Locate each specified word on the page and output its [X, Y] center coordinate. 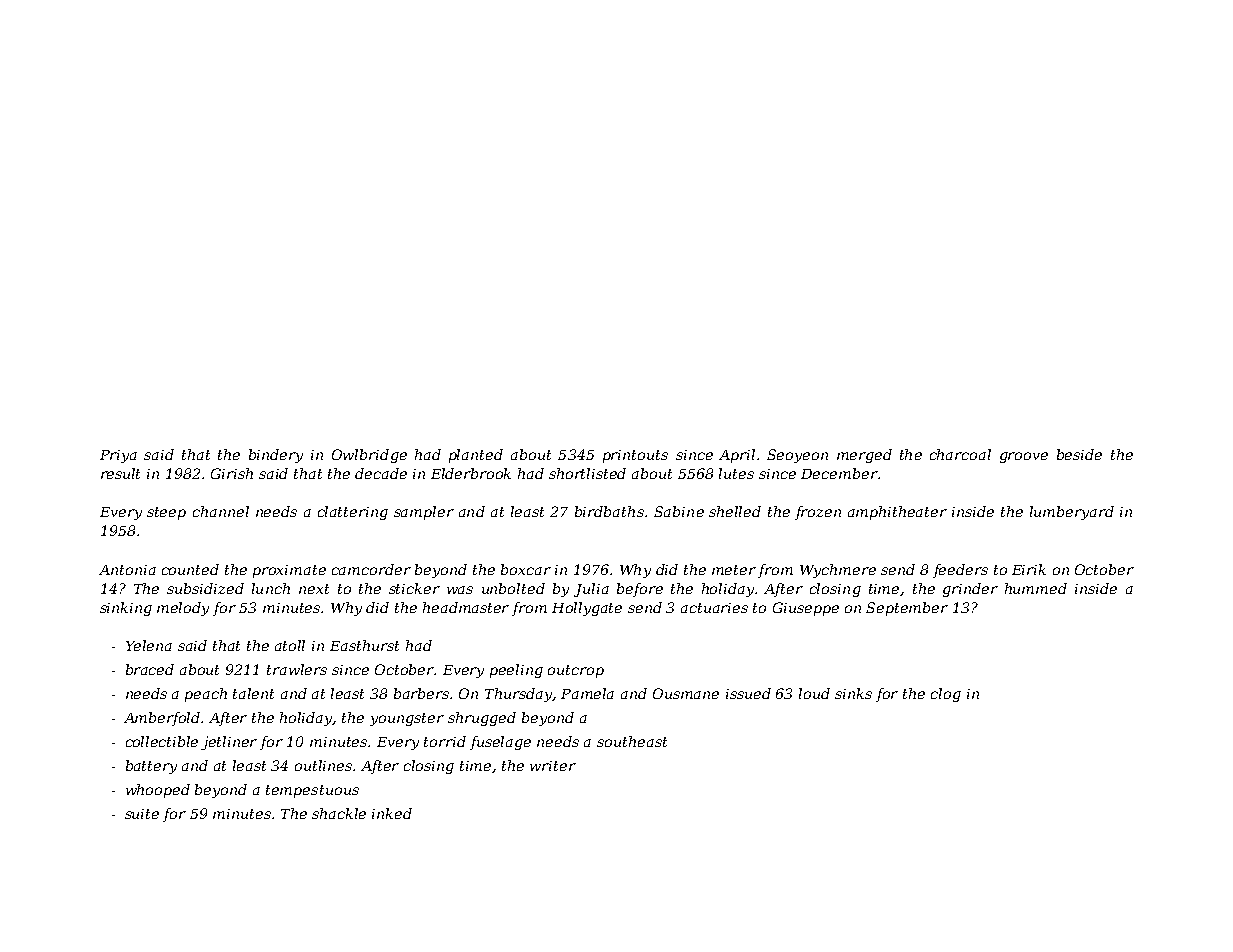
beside [1079, 454]
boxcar [526, 569]
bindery [276, 456]
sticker [414, 588]
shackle [339, 813]
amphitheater [897, 513]
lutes [736, 473]
